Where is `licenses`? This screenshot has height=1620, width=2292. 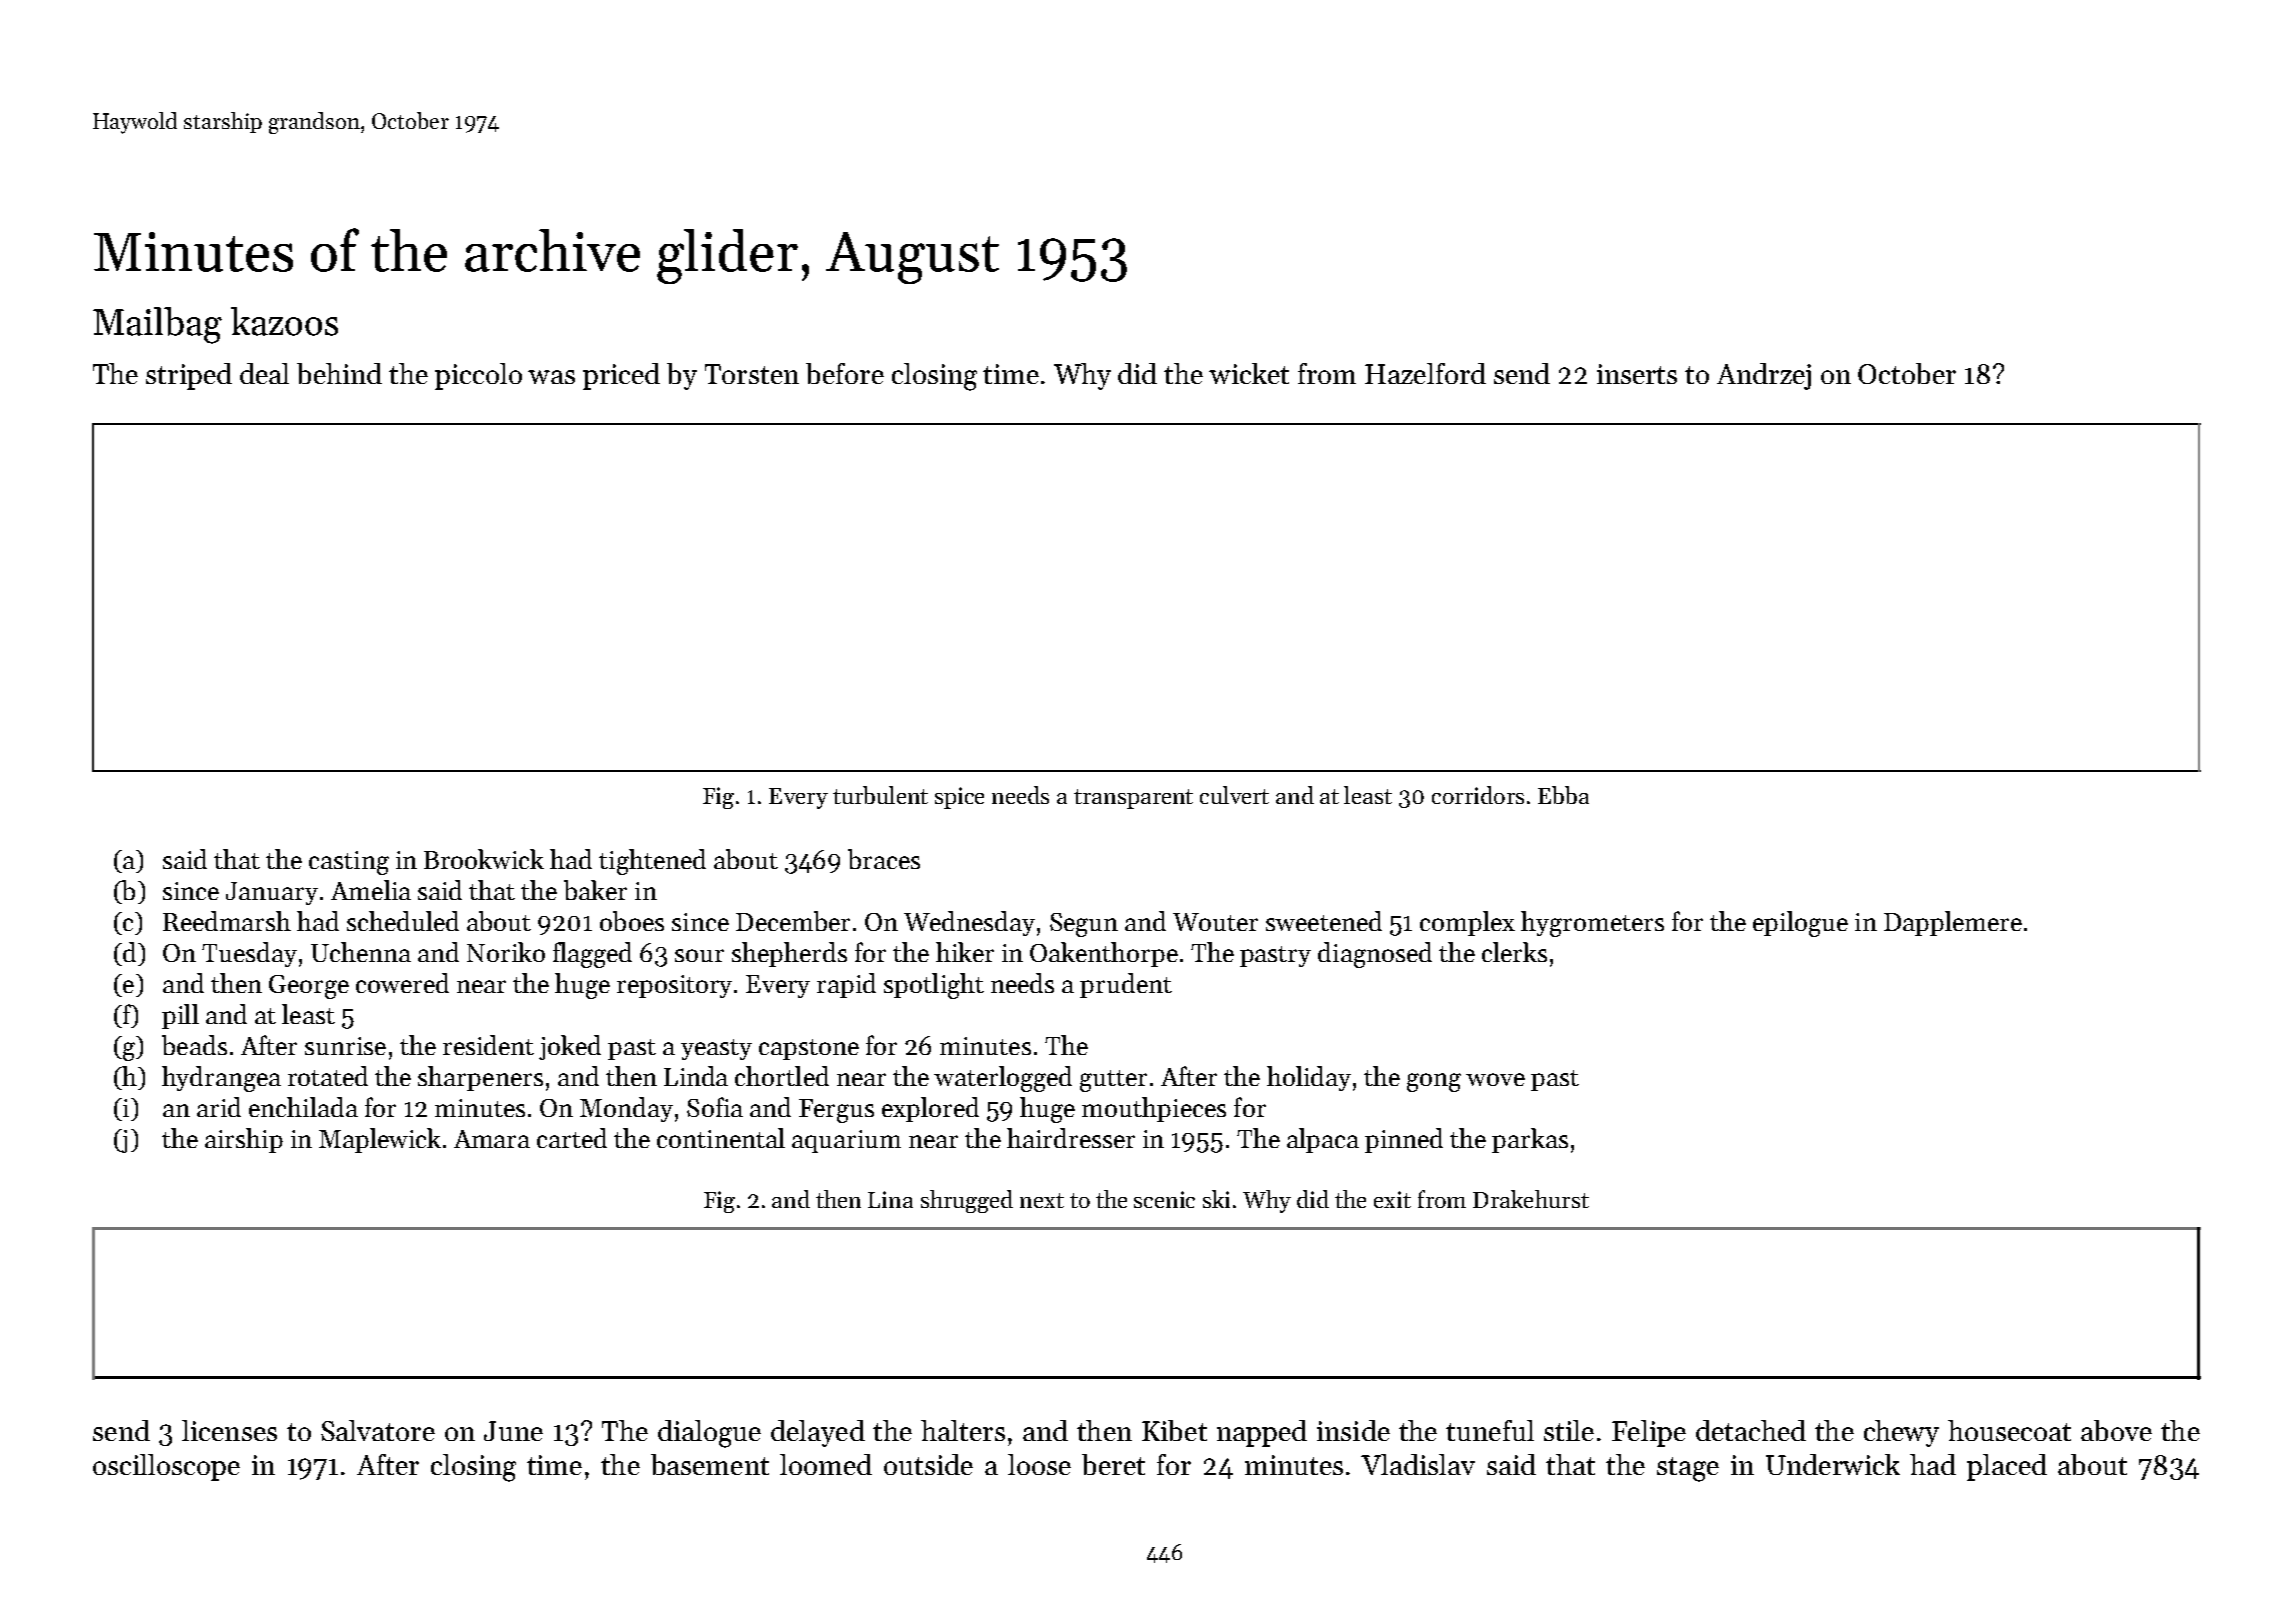 licenses is located at coordinates (229, 1430).
